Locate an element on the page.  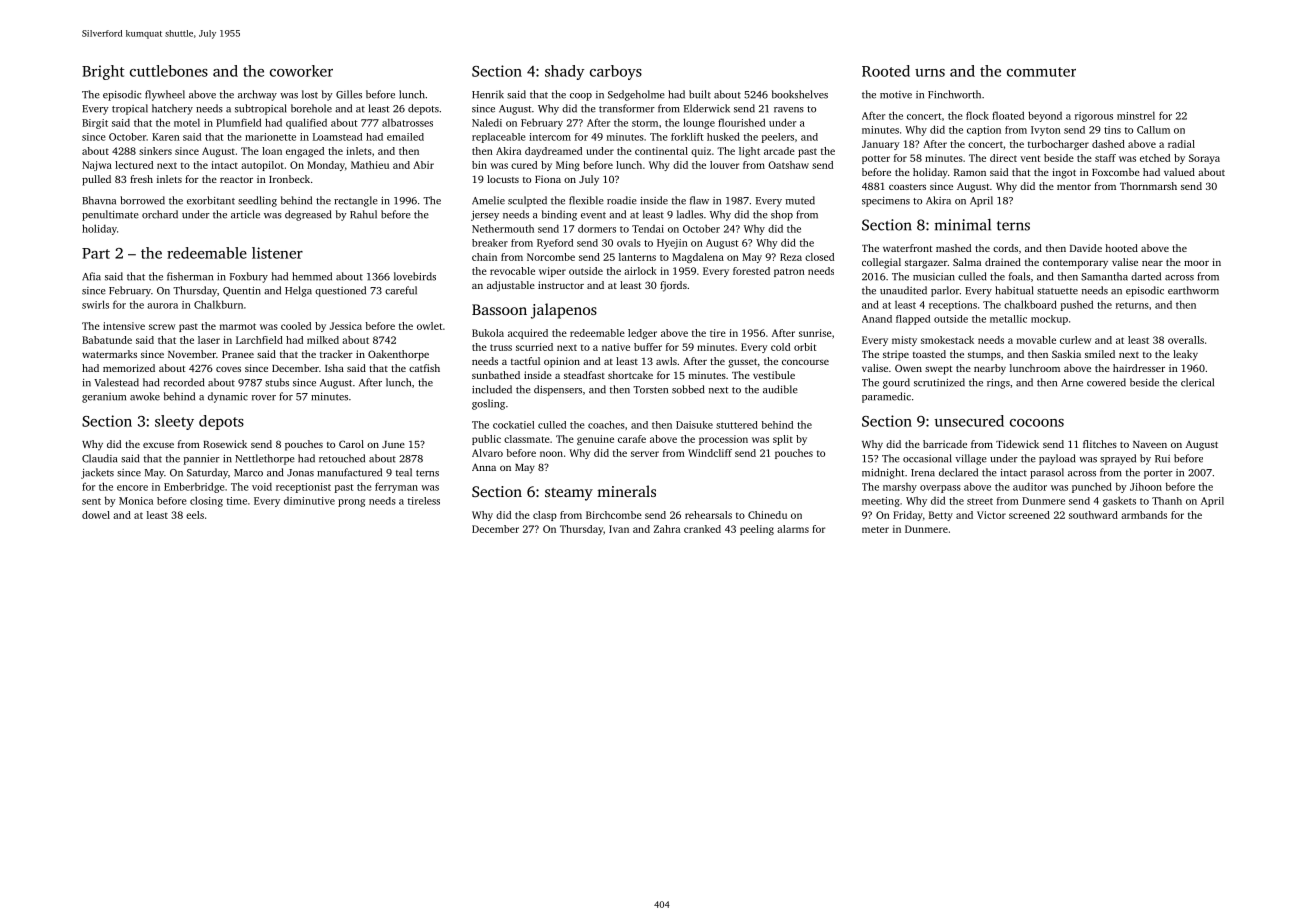
Helga is located at coordinates (298, 291).
